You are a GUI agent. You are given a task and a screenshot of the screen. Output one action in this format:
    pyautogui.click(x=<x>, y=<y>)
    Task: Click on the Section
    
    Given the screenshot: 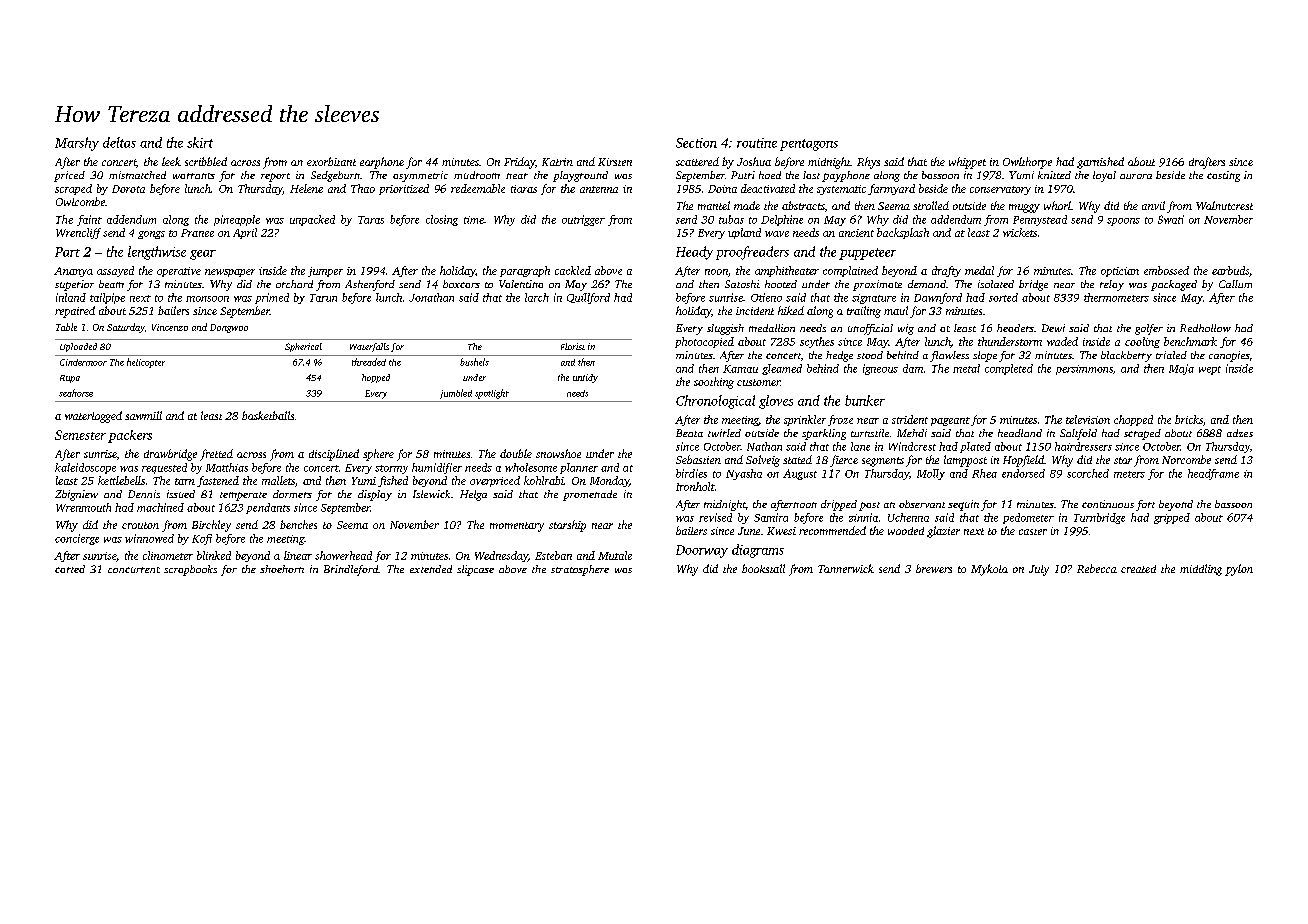 What is the action you would take?
    pyautogui.click(x=696, y=143)
